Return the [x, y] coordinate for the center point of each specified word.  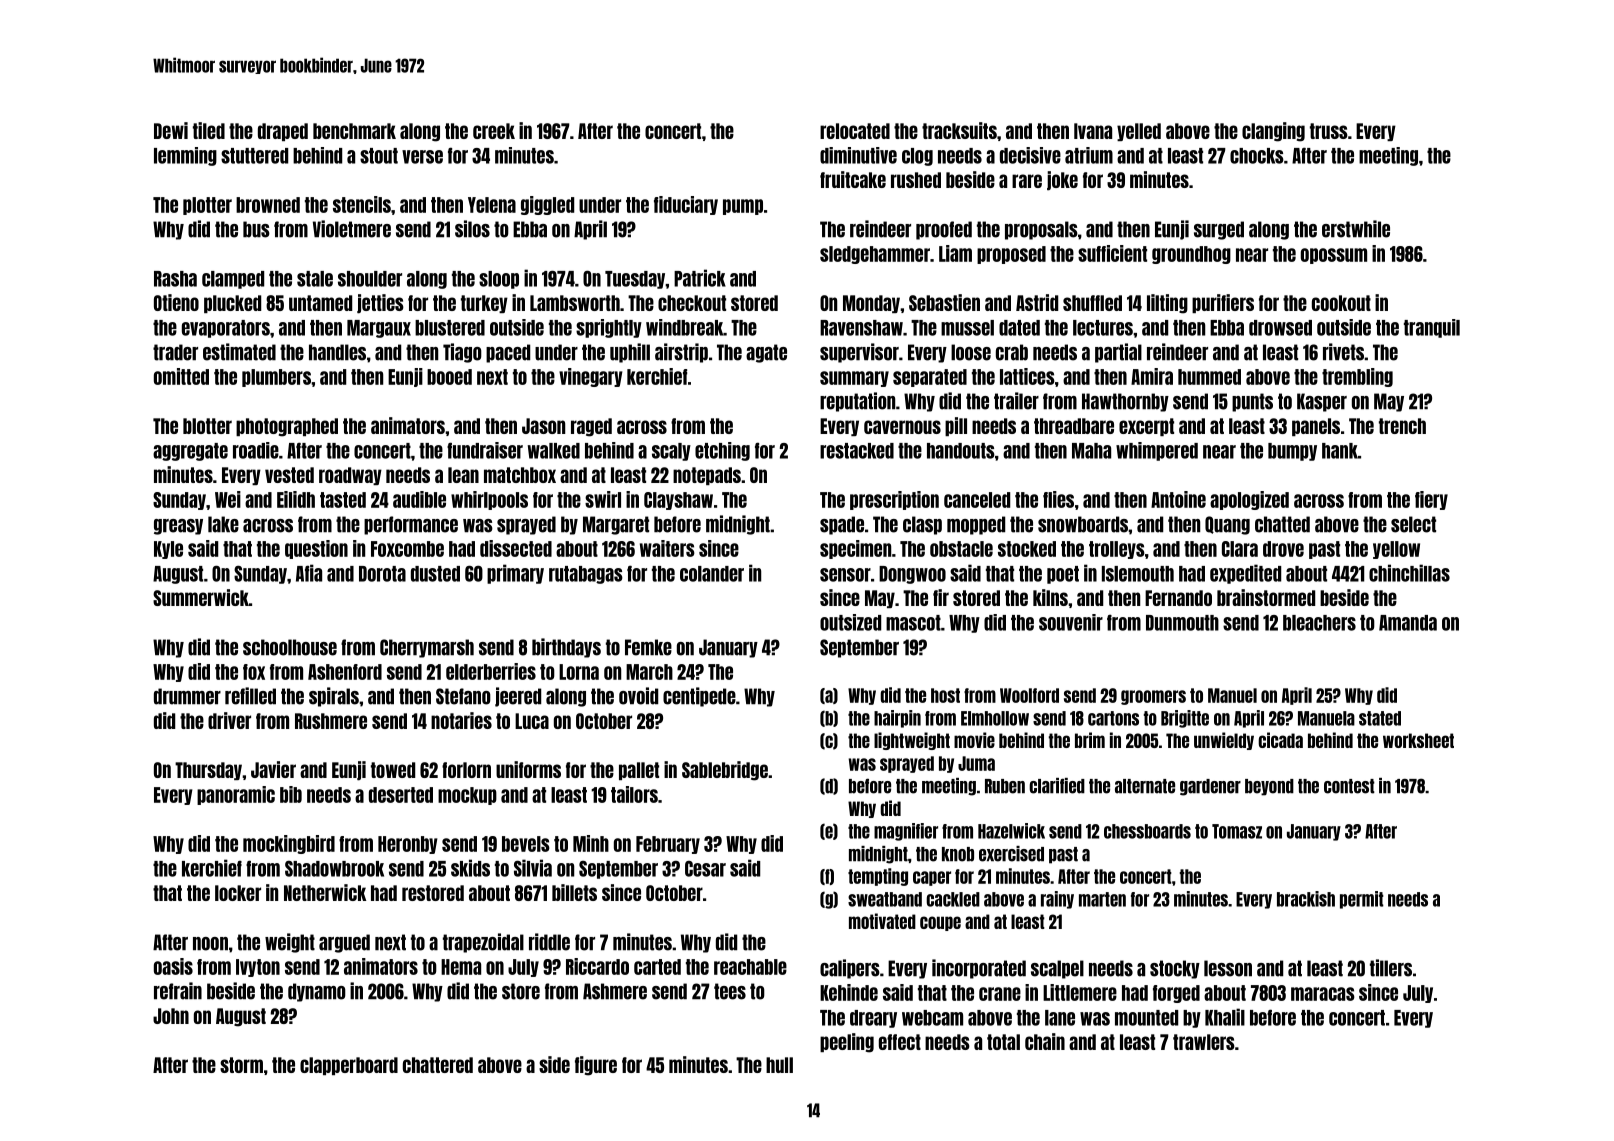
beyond [1269, 787]
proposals [1041, 230]
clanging [1273, 132]
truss [1329, 131]
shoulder [370, 279]
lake [223, 524]
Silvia [533, 868]
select [1413, 524]
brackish [1306, 899]
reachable [750, 967]
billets [574, 892]
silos [472, 229]
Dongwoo [912, 575]
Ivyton [258, 968]
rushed [916, 180]
